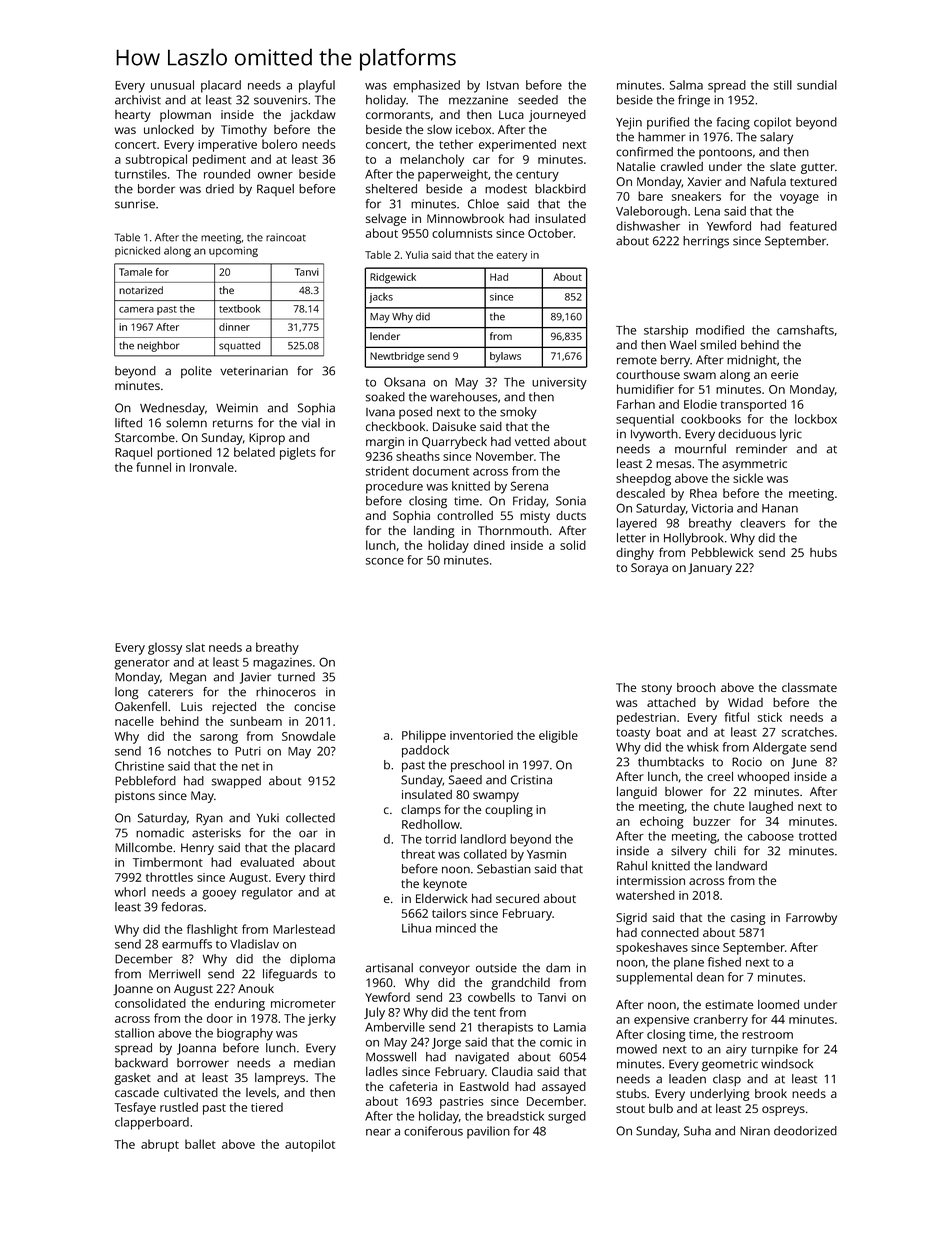 The height and width of the screenshot is (1233, 952). I want to click on Lena, so click(707, 211).
